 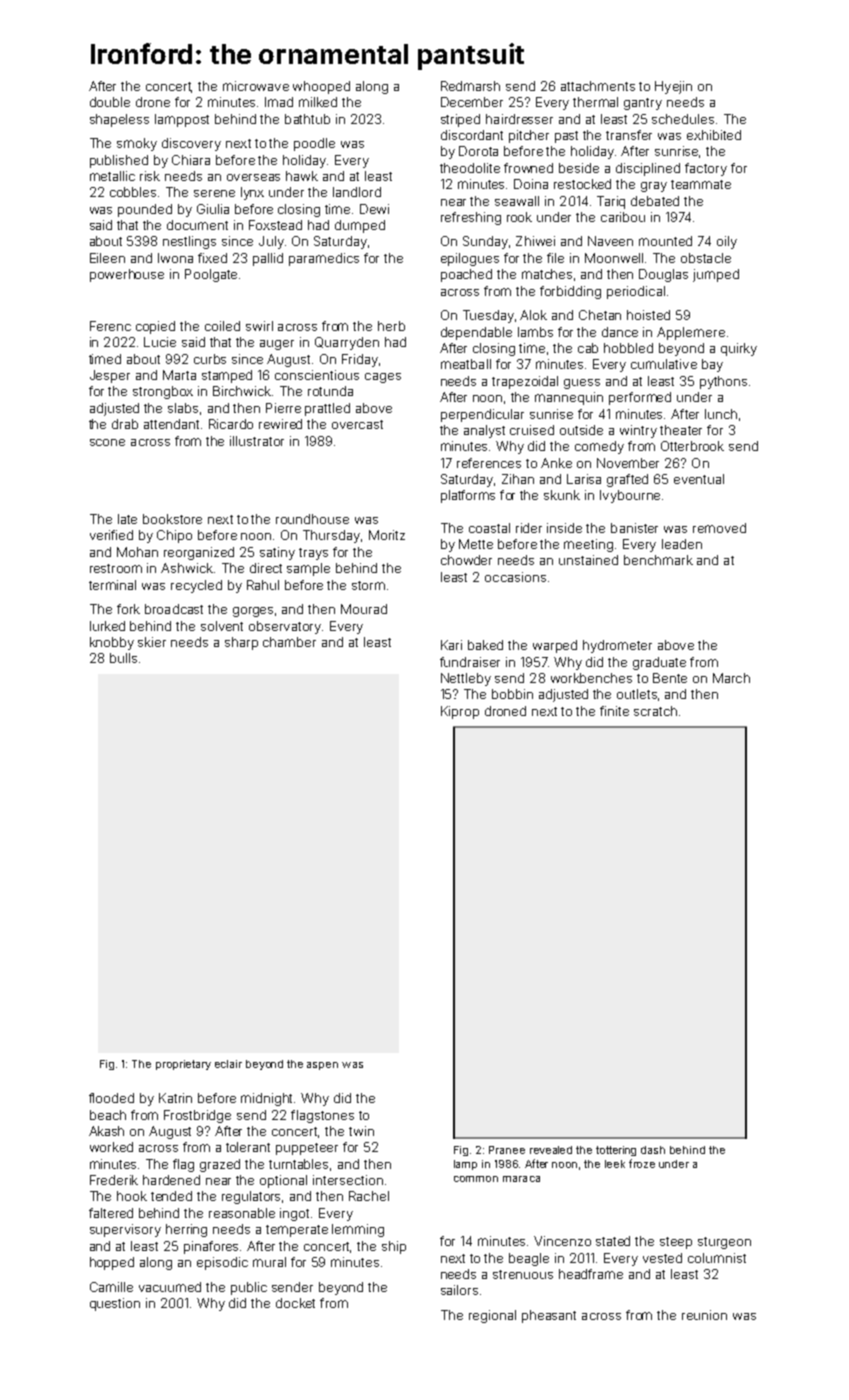 I want to click on paramedics, so click(x=324, y=259).
